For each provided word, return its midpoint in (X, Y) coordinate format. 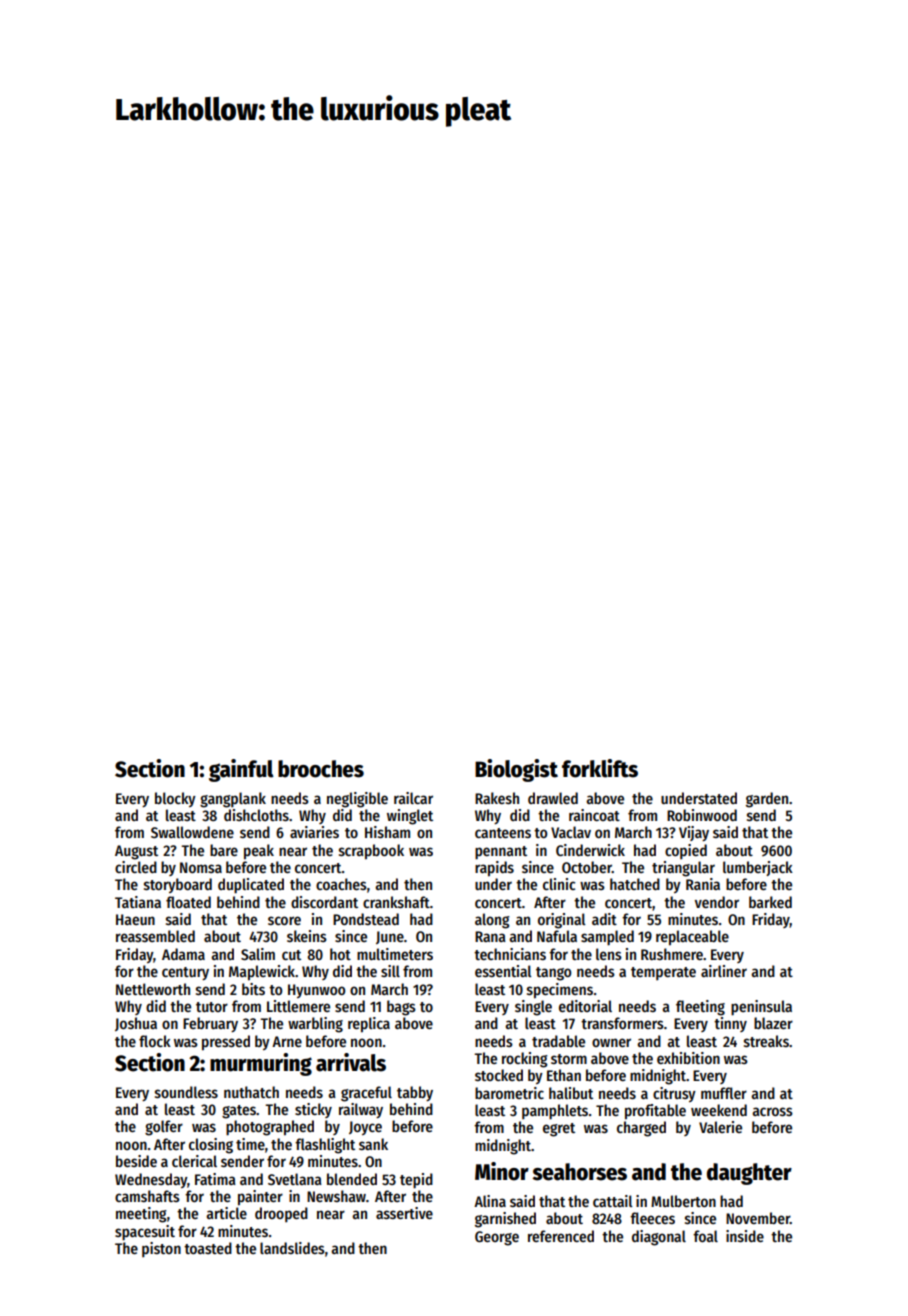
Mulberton (683, 1201)
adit (604, 919)
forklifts (600, 768)
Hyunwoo (316, 991)
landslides (292, 1248)
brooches (321, 769)
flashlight (325, 1146)
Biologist (516, 770)
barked (770, 902)
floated (188, 902)
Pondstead (366, 919)
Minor (502, 1171)
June (390, 937)
